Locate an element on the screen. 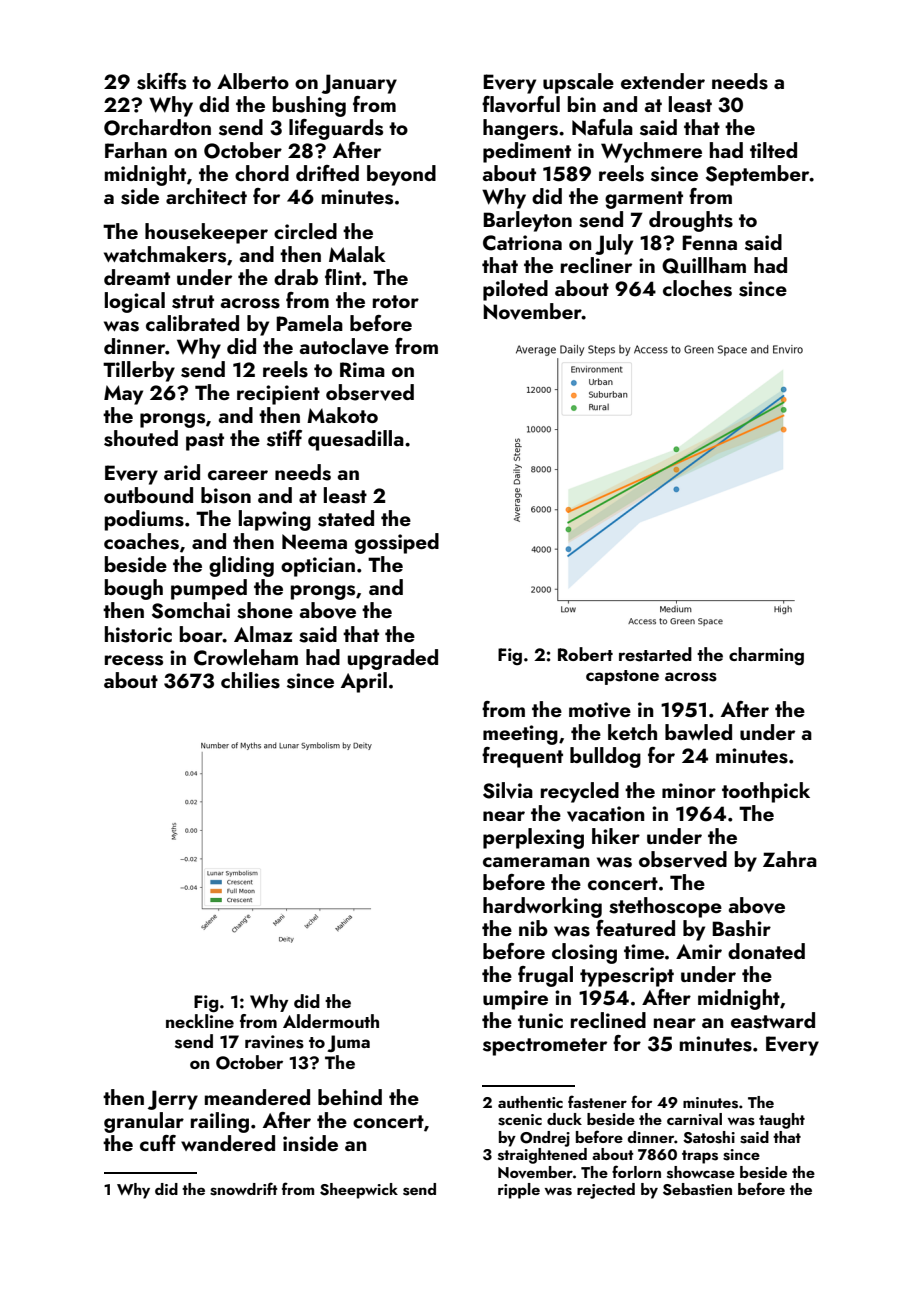 This screenshot has height=1311, width=924. cloches is located at coordinates (697, 288).
